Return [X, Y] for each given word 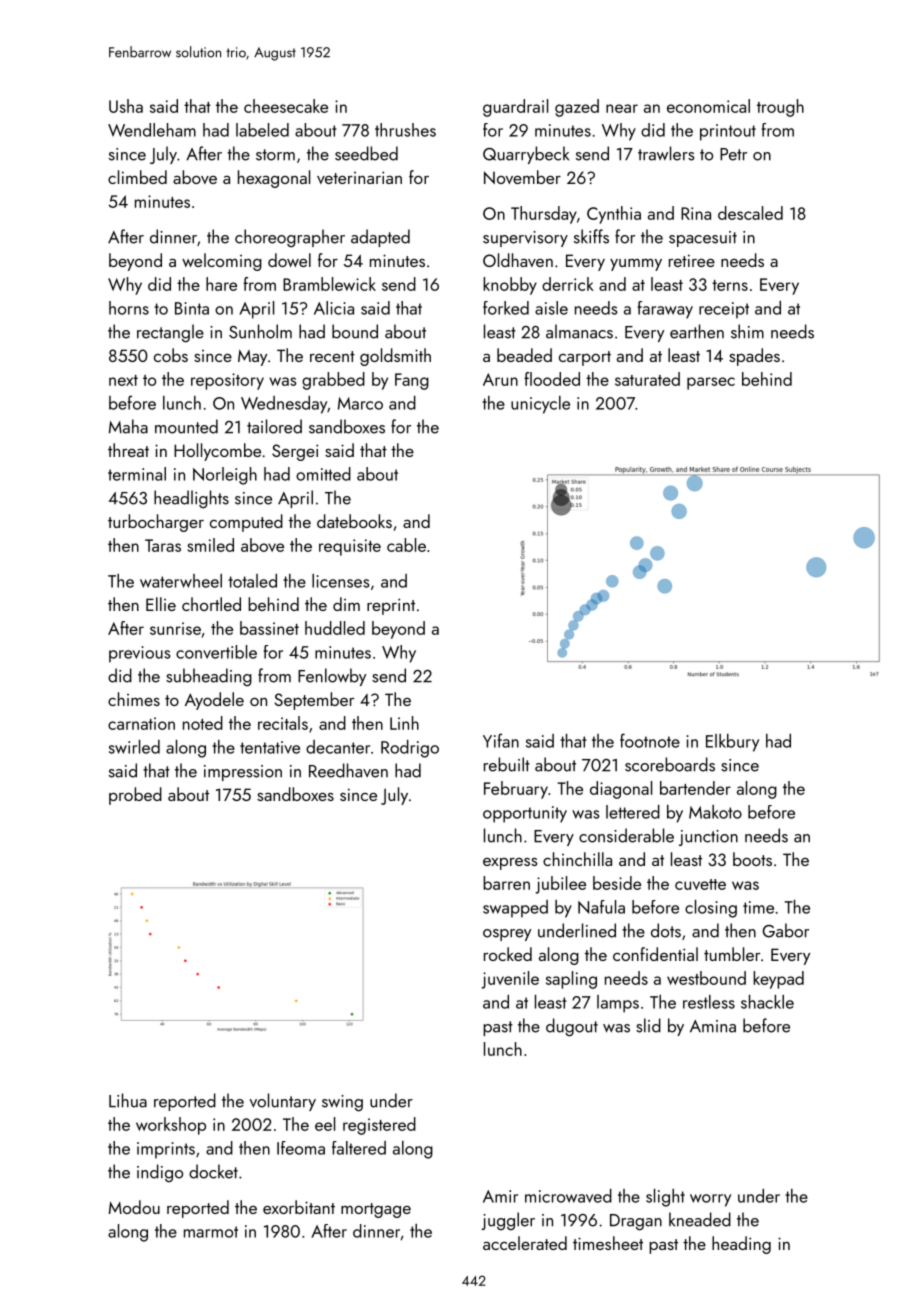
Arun [500, 379]
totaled [252, 581]
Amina [713, 1026]
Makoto [715, 812]
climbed [137, 177]
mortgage [376, 1210]
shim [747, 331]
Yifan [501, 740]
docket [213, 1171]
